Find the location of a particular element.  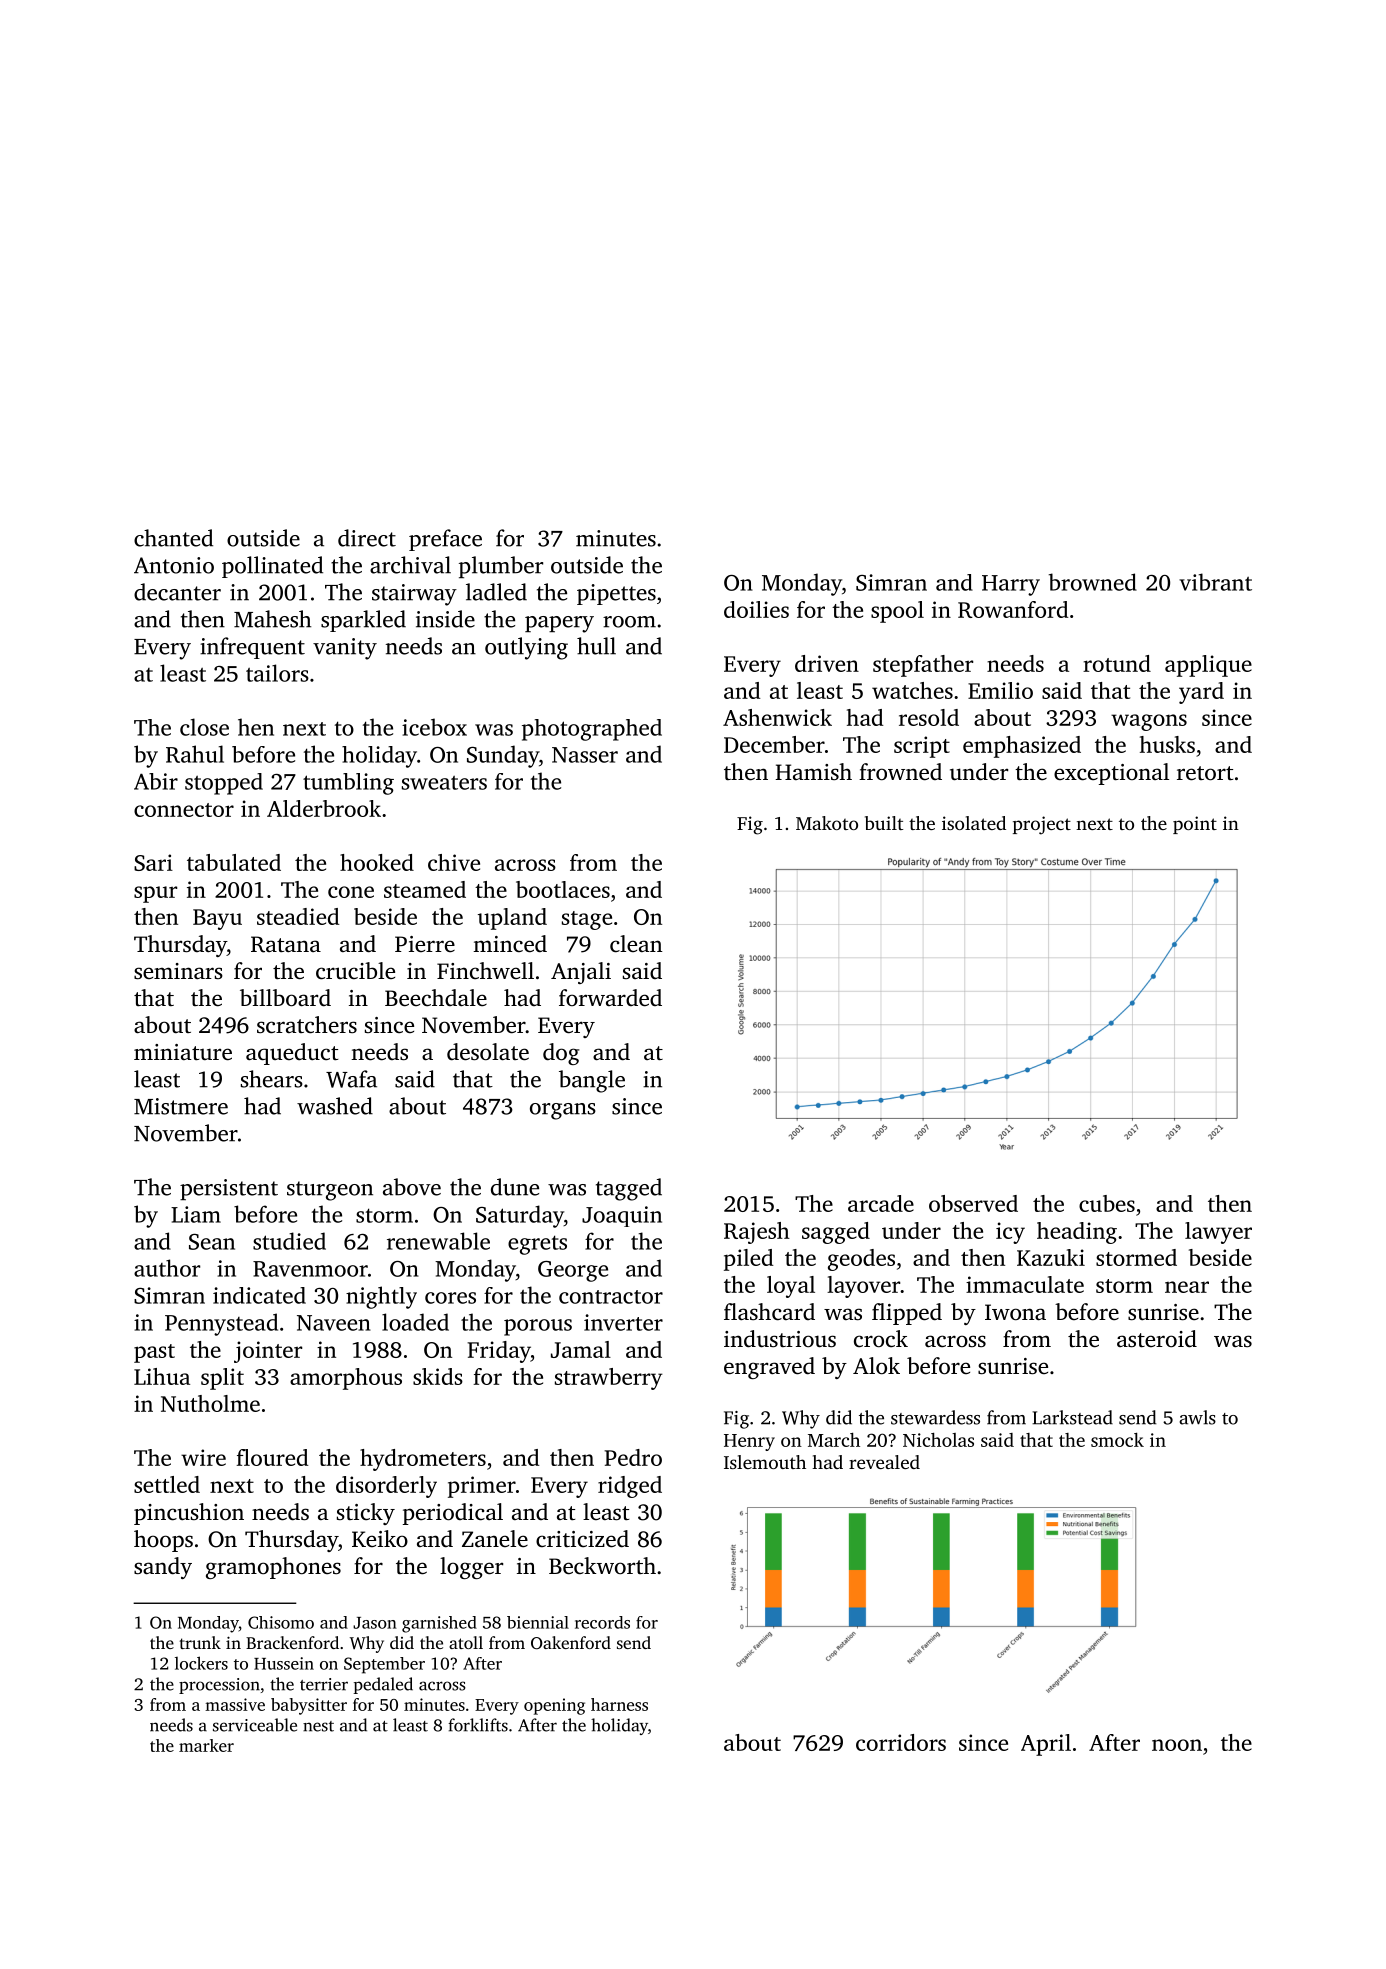

smock is located at coordinates (1117, 1440).
